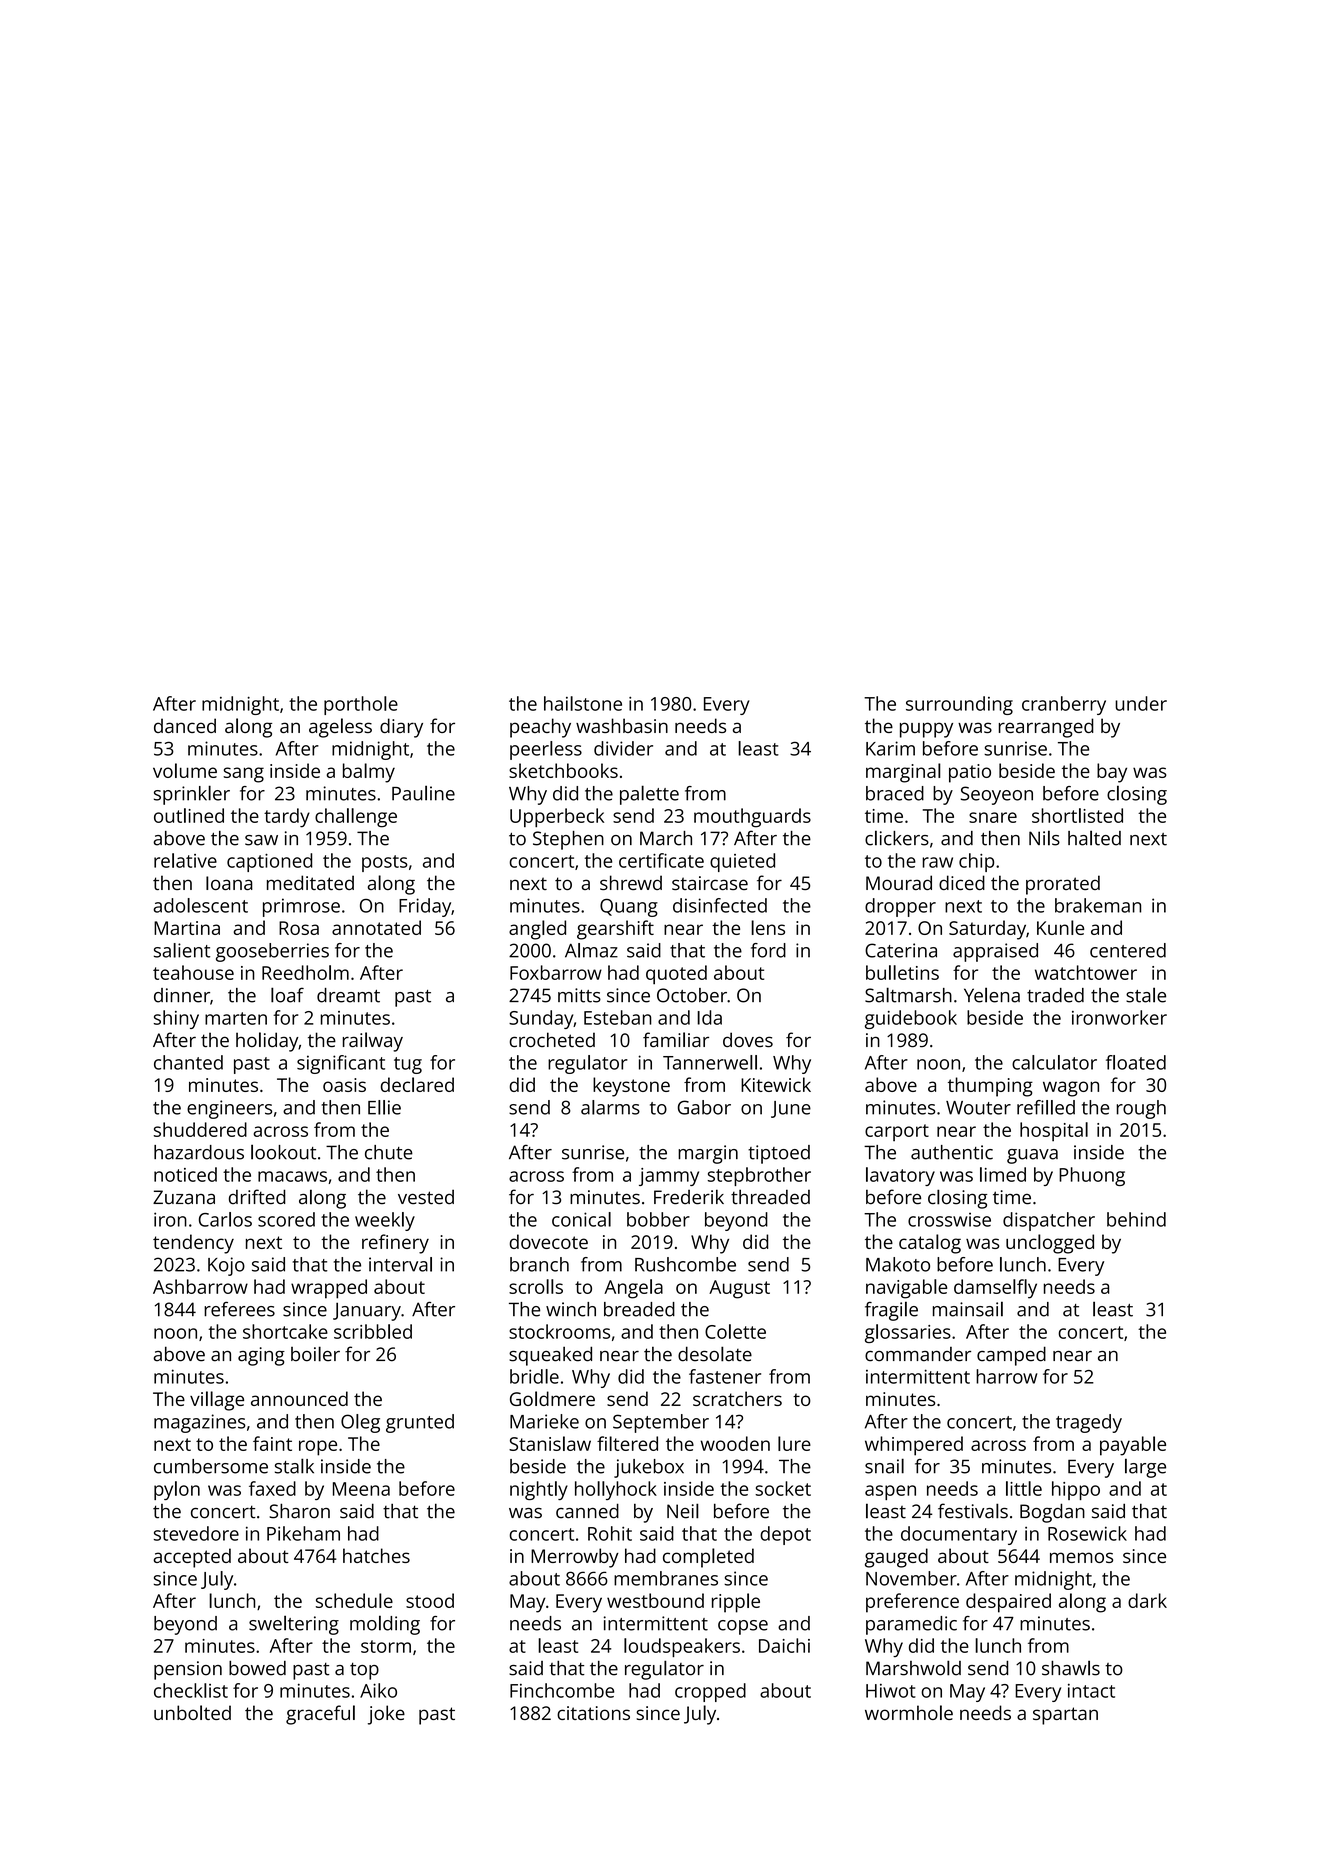  I want to click on under, so click(1141, 703).
